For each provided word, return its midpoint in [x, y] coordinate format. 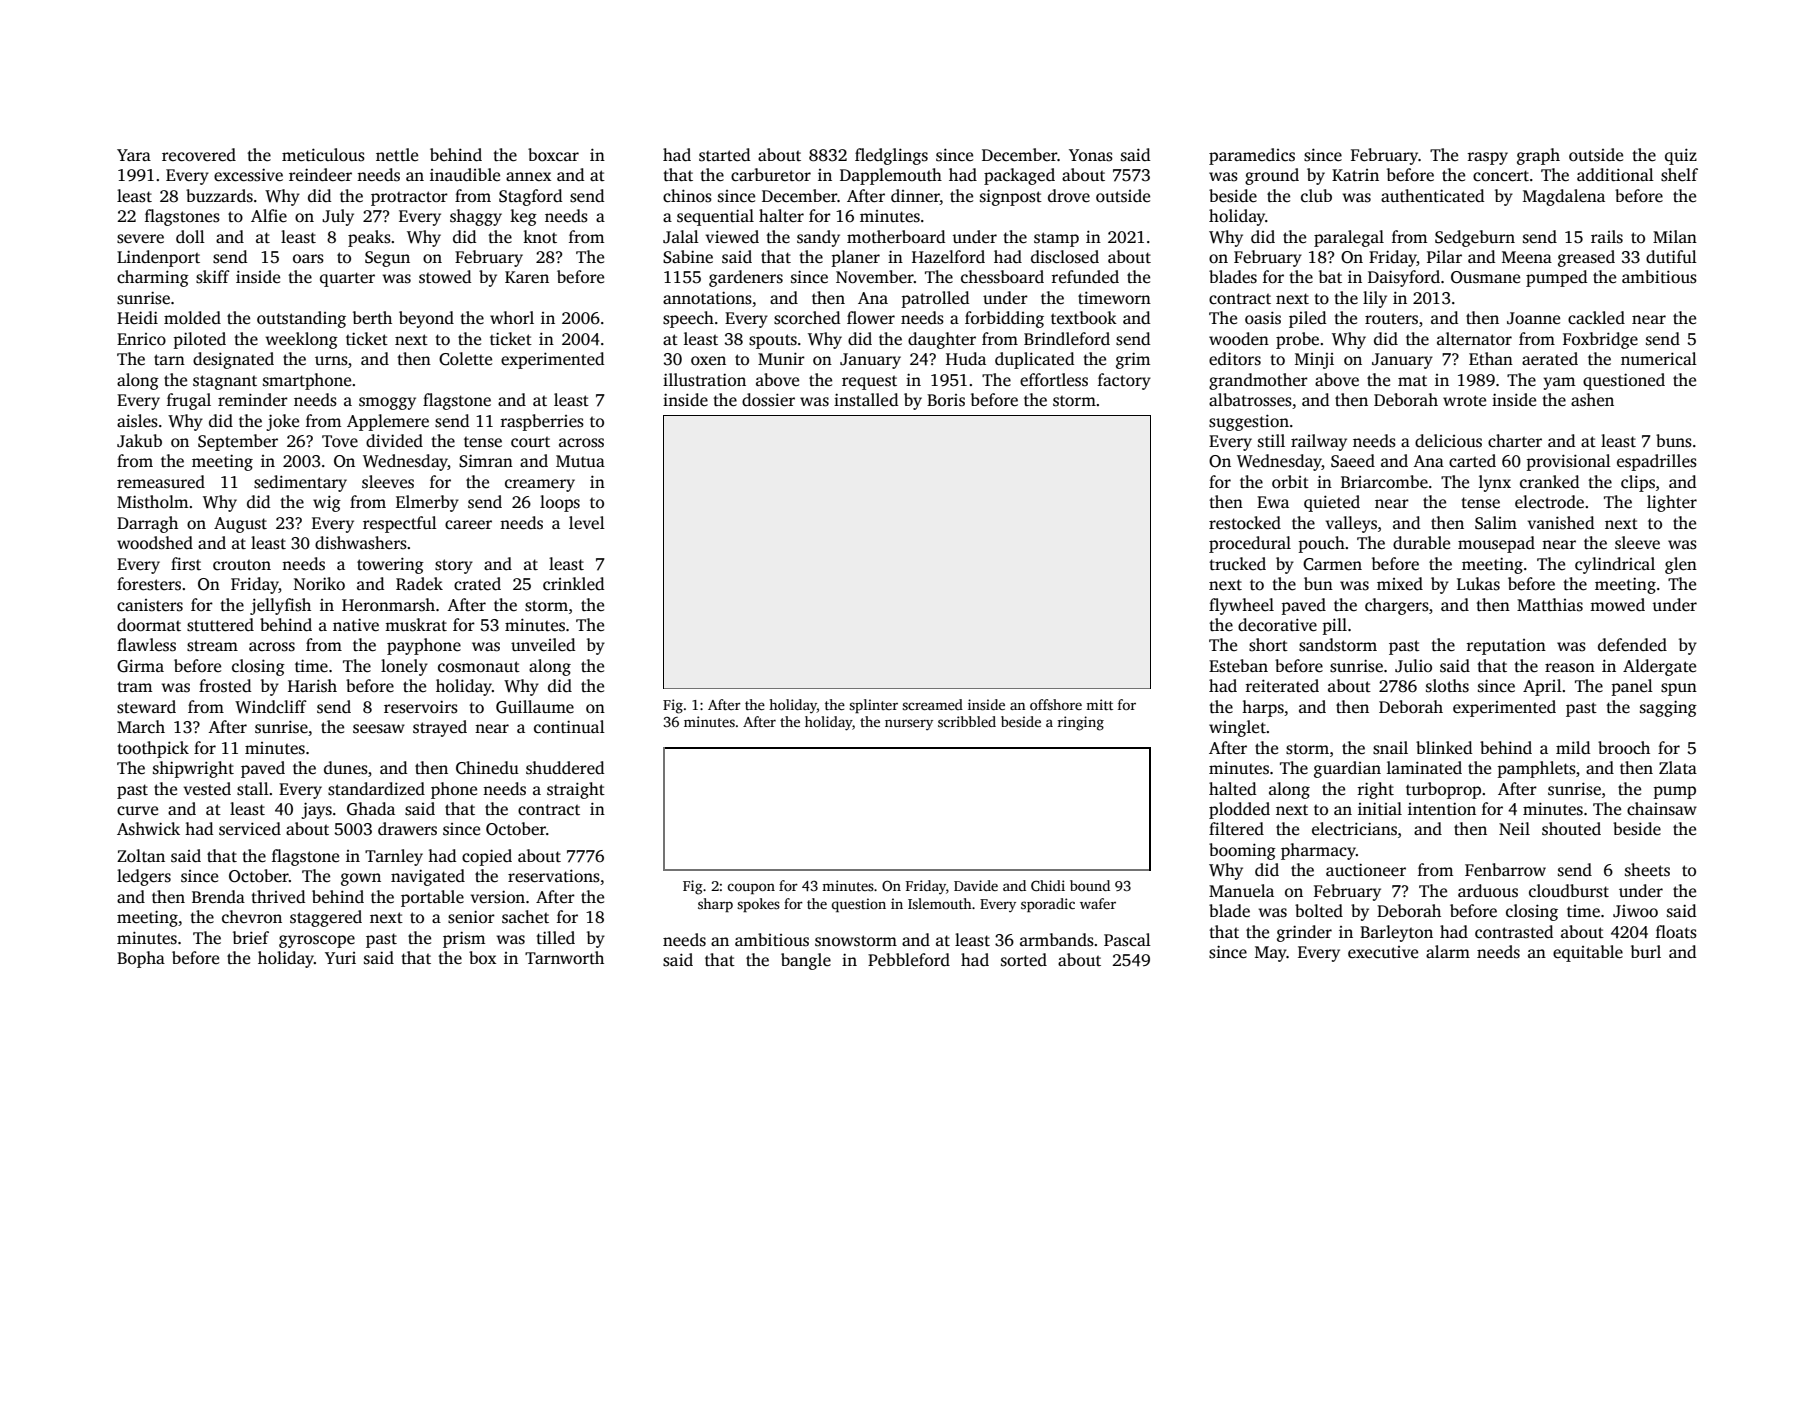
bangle [806, 961]
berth [372, 318]
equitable [1588, 953]
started [724, 155]
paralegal [1349, 238]
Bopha [141, 959]
